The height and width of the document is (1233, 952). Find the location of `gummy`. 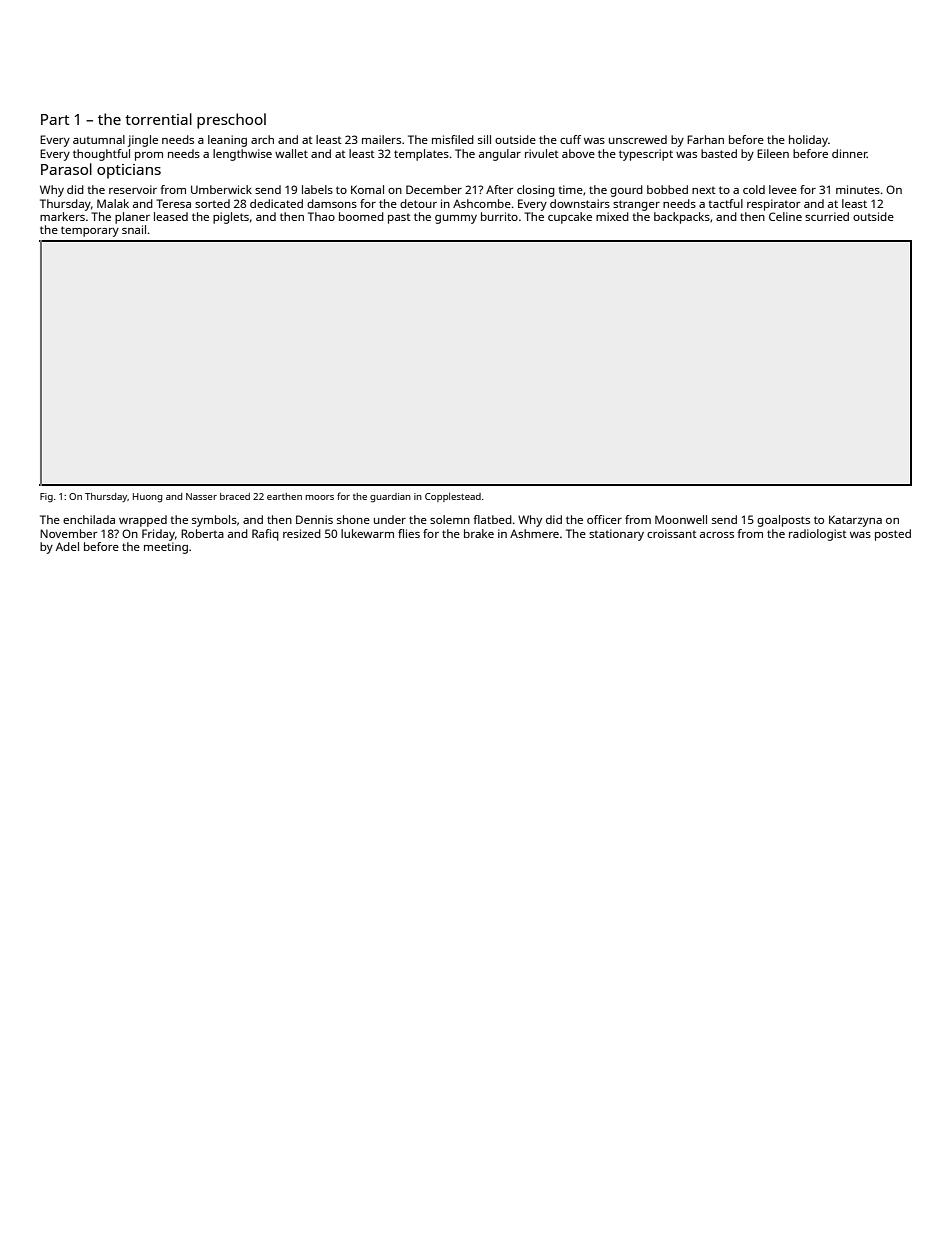

gummy is located at coordinates (456, 219).
